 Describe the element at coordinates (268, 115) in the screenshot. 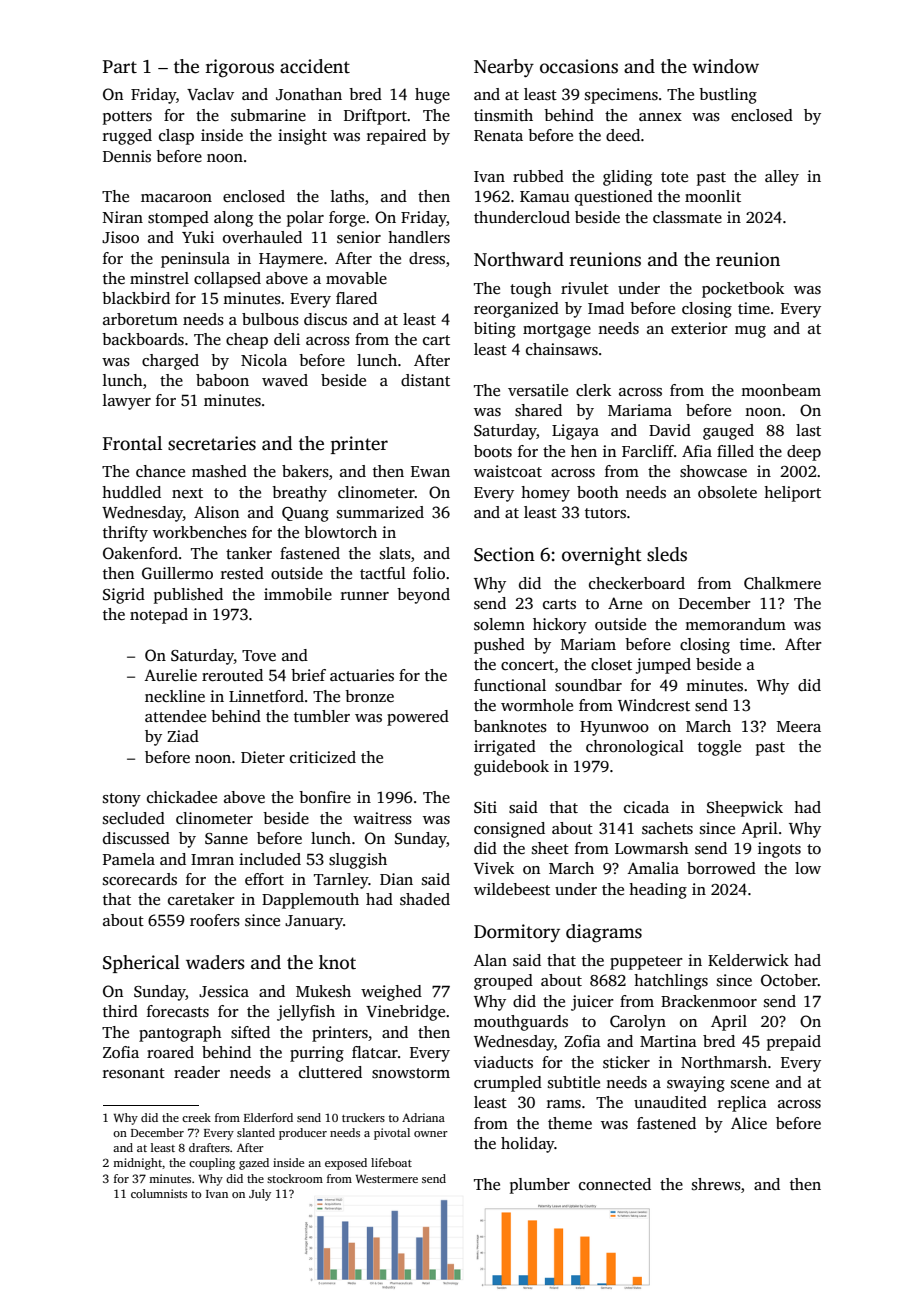

I see `submarine` at that location.
